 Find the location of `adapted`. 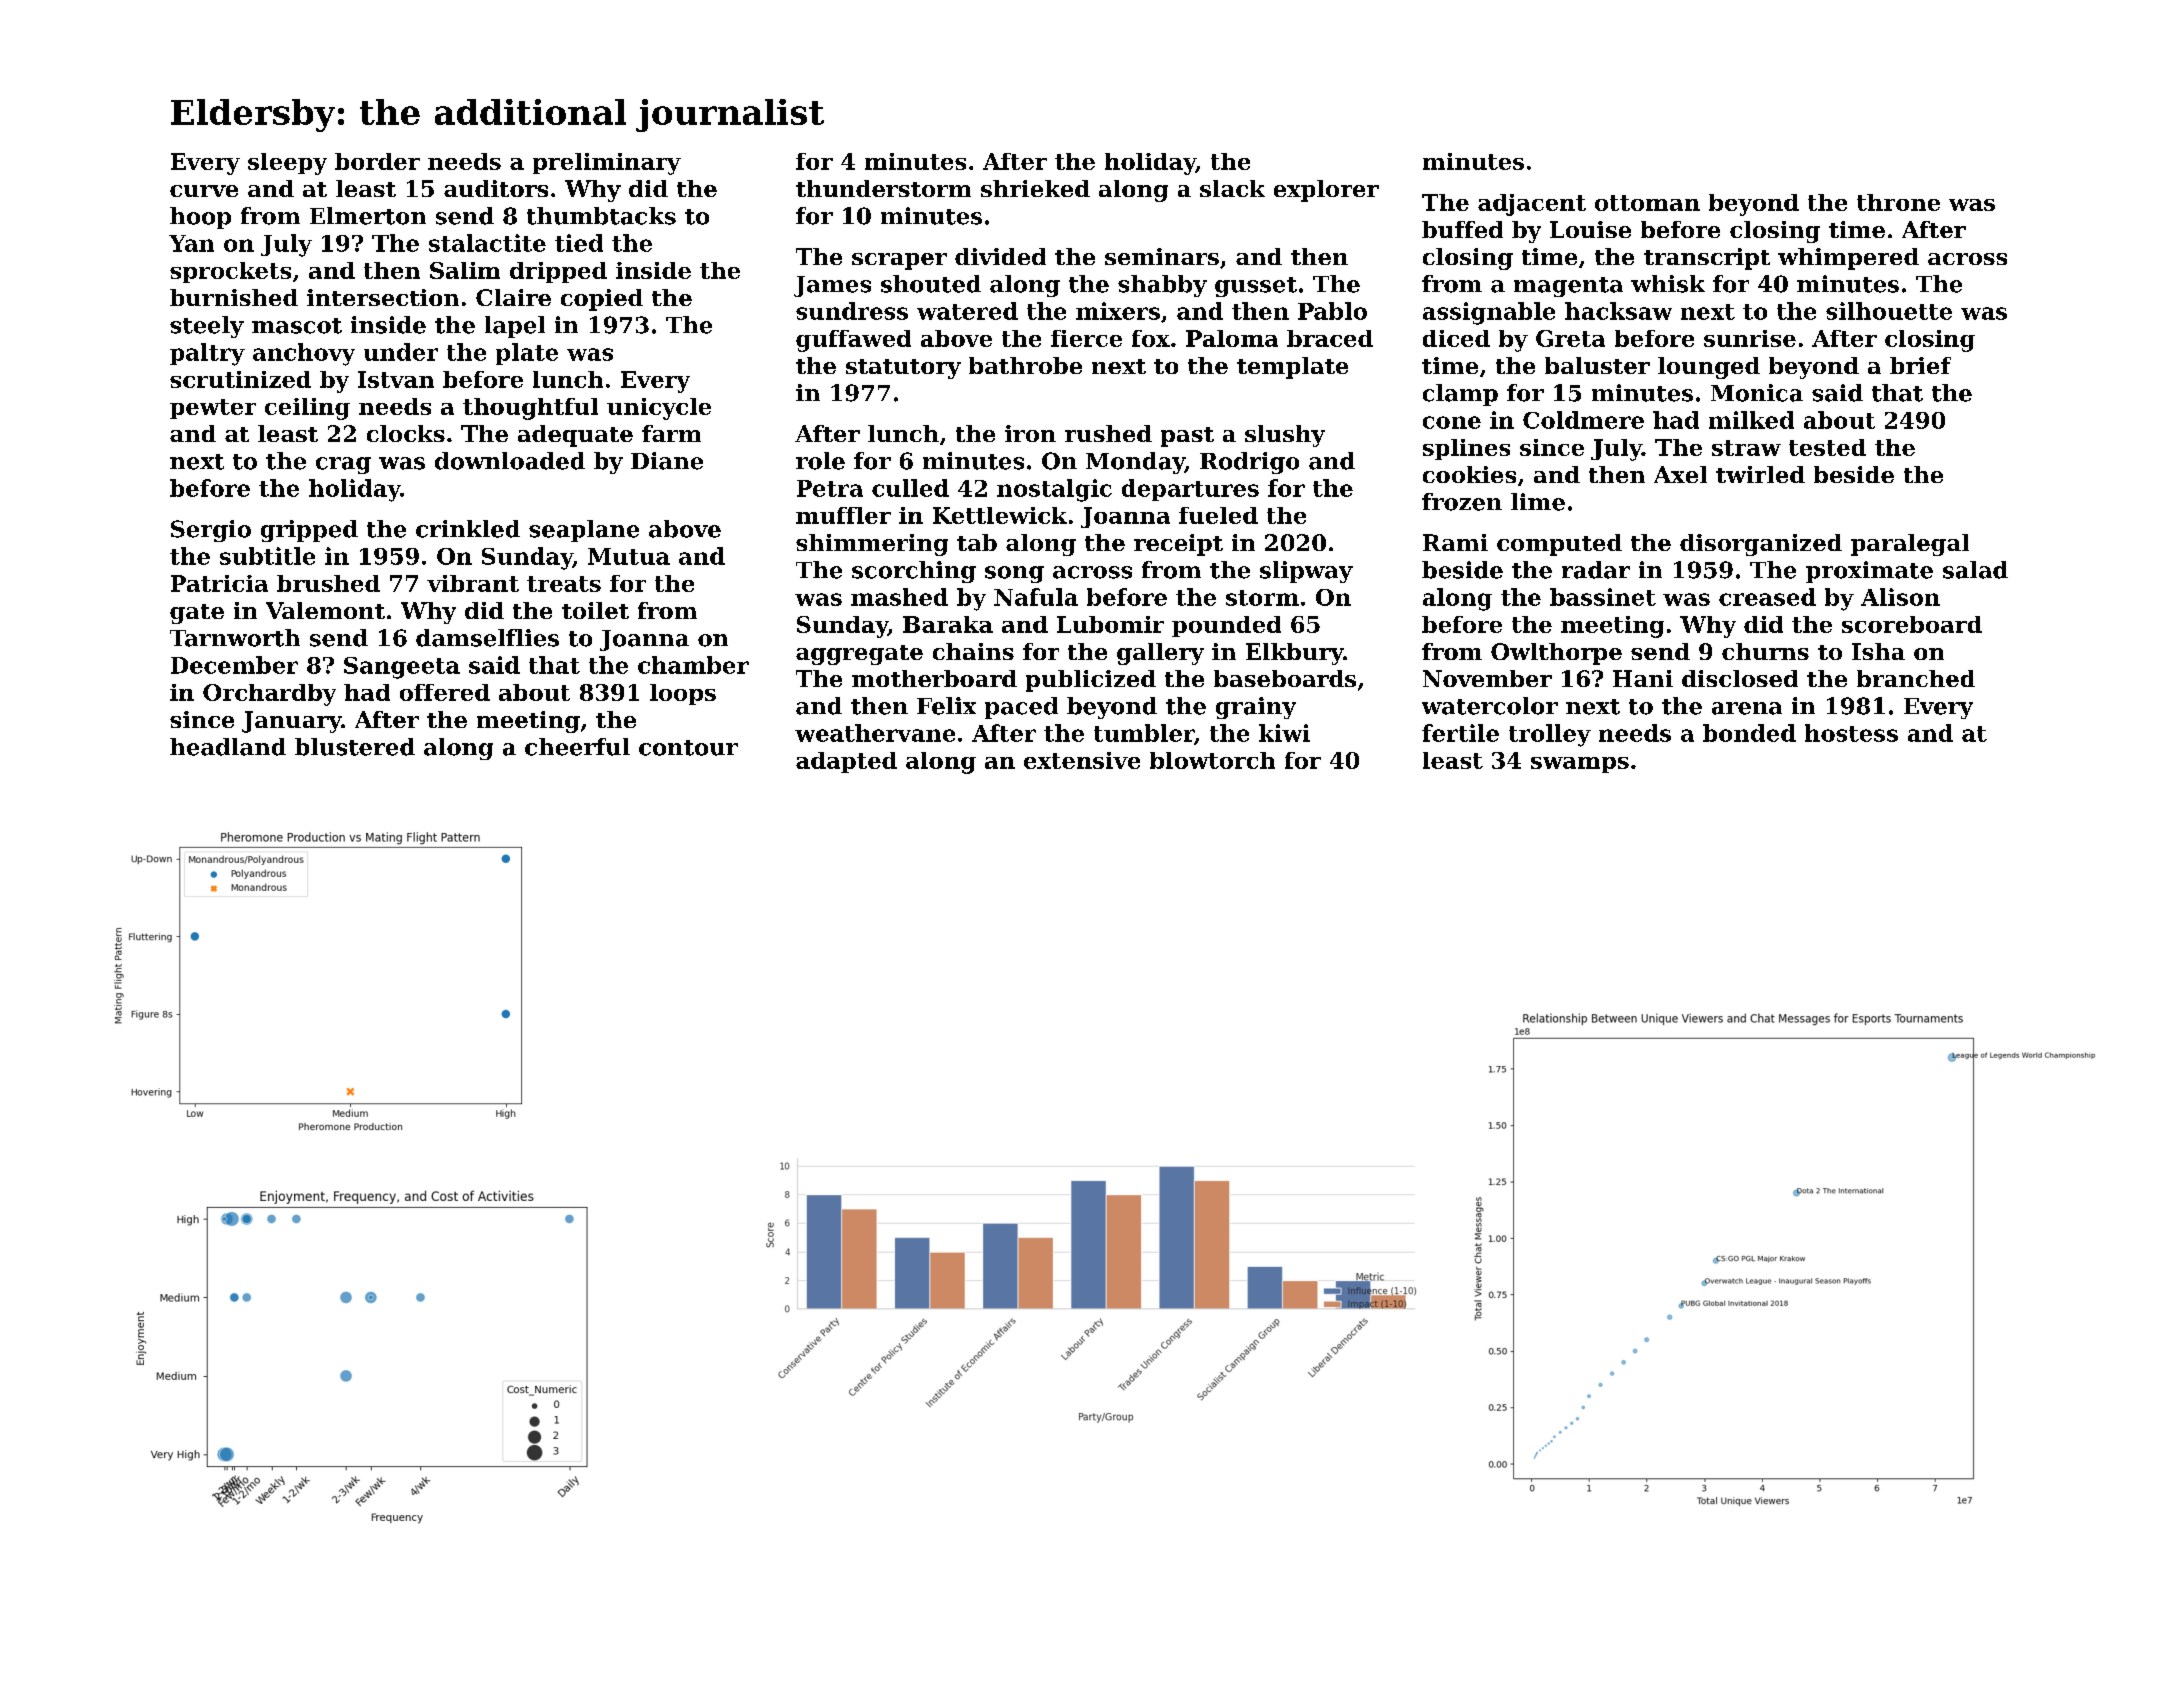

adapted is located at coordinates (846, 762).
